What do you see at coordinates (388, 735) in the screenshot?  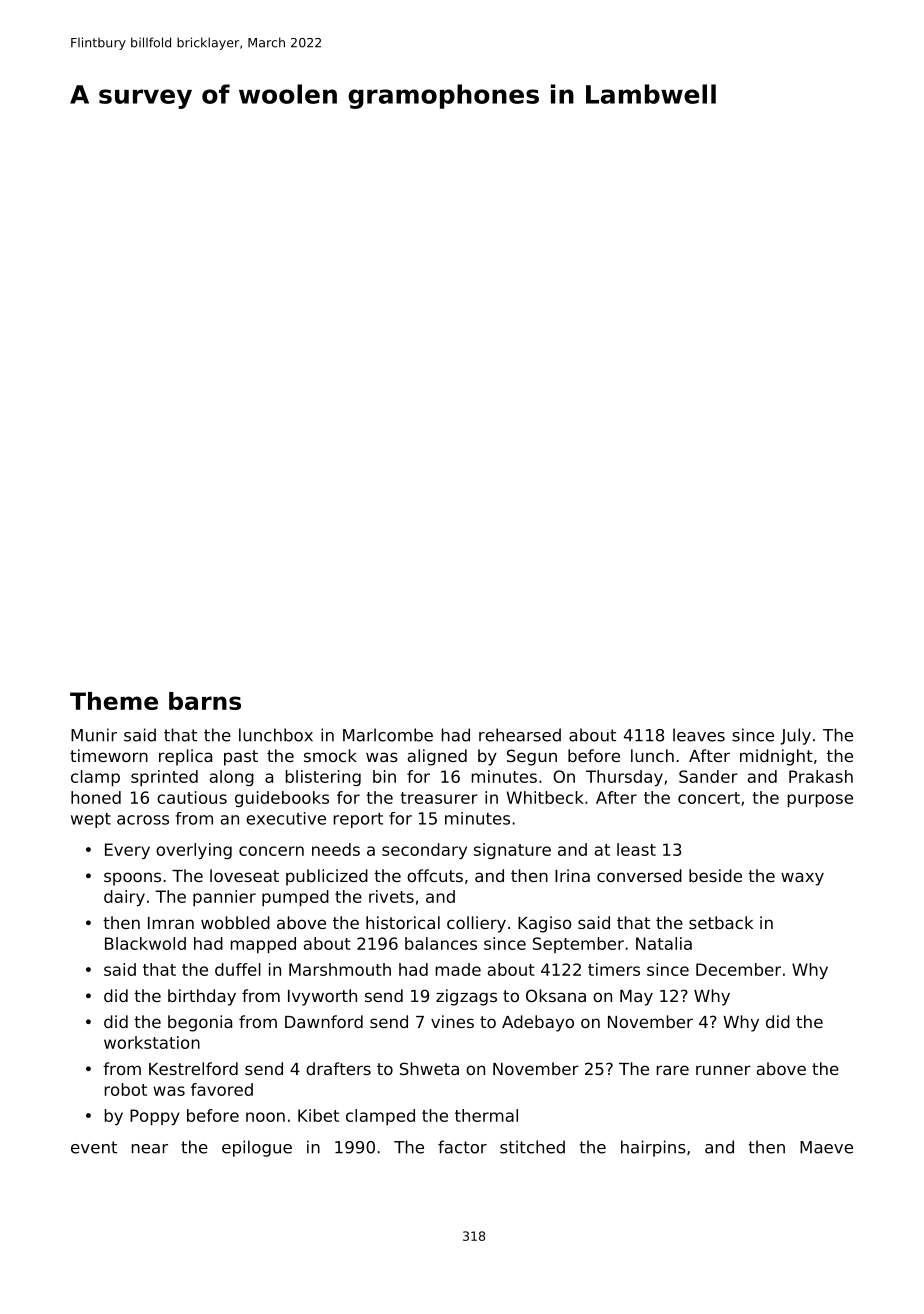 I see `Marlcombe` at bounding box center [388, 735].
